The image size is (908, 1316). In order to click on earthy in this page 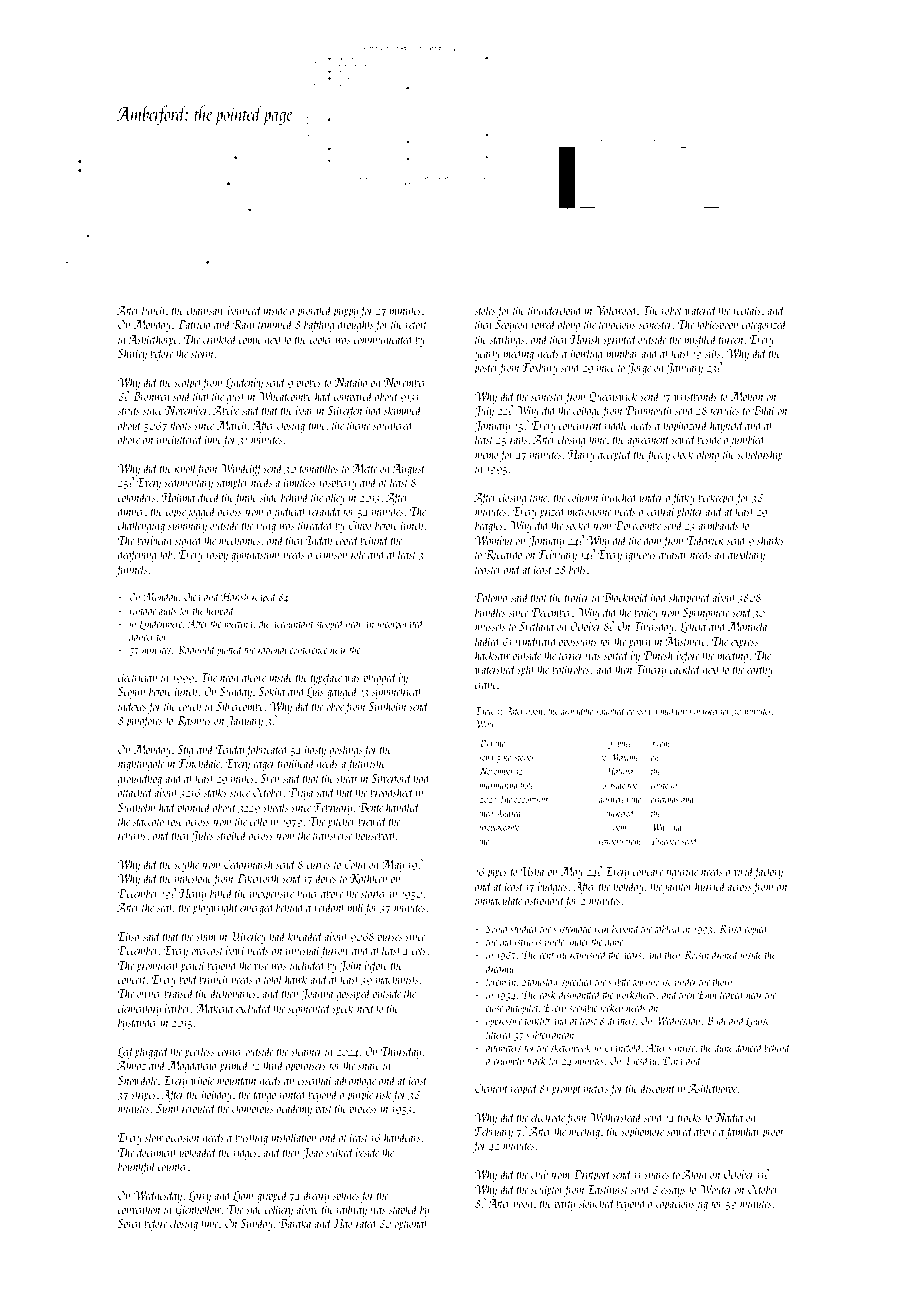, I will do `click(760, 670)`.
